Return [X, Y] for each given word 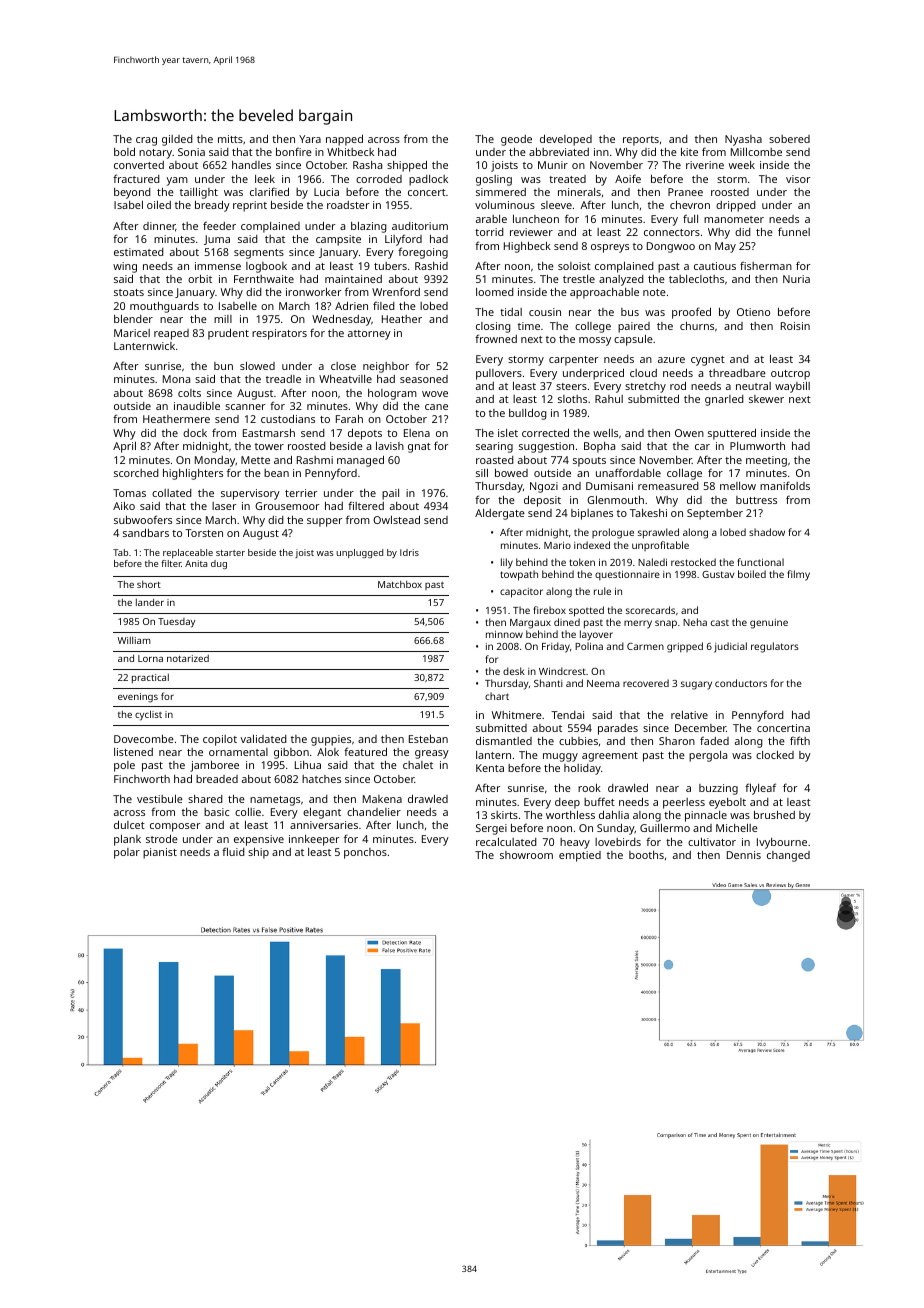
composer [175, 827]
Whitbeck [350, 152]
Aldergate [500, 514]
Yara [310, 139]
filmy [798, 575]
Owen [689, 433]
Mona [176, 379]
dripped [736, 206]
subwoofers [143, 519]
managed [360, 461]
